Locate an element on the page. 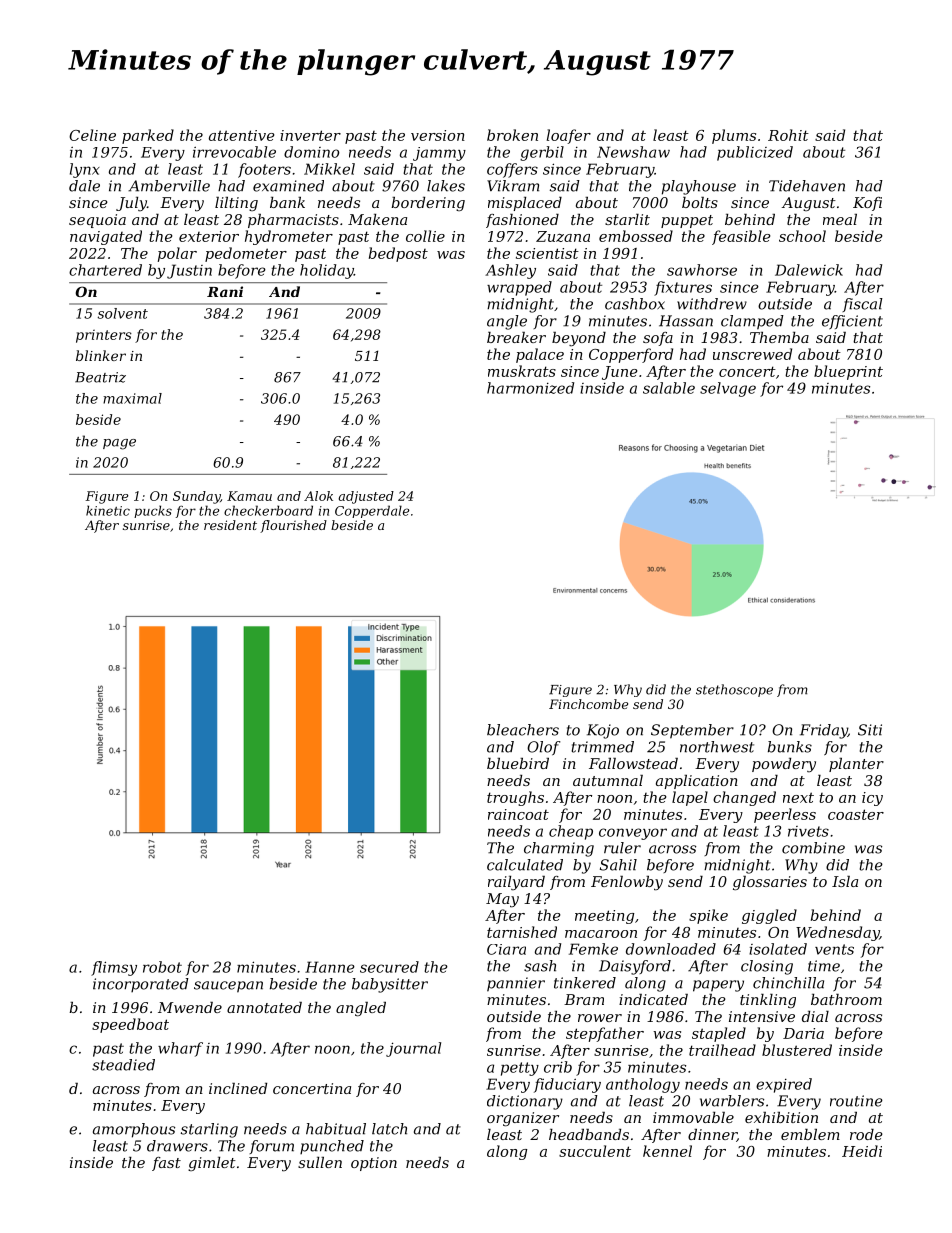  Siti is located at coordinates (870, 730).
